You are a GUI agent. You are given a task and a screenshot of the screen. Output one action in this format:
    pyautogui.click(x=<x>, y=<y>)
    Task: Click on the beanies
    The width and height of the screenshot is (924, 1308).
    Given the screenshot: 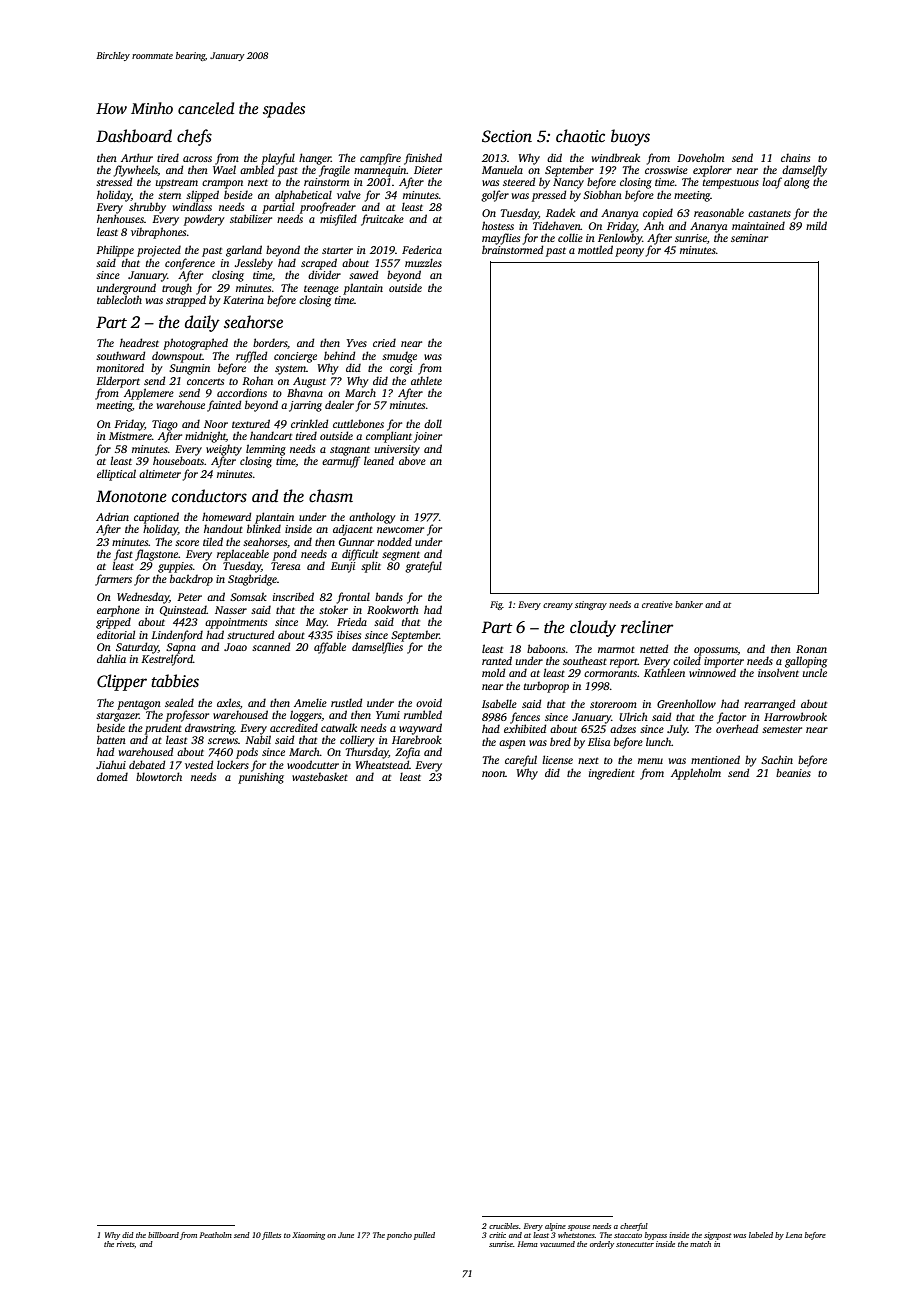 What is the action you would take?
    pyautogui.click(x=793, y=772)
